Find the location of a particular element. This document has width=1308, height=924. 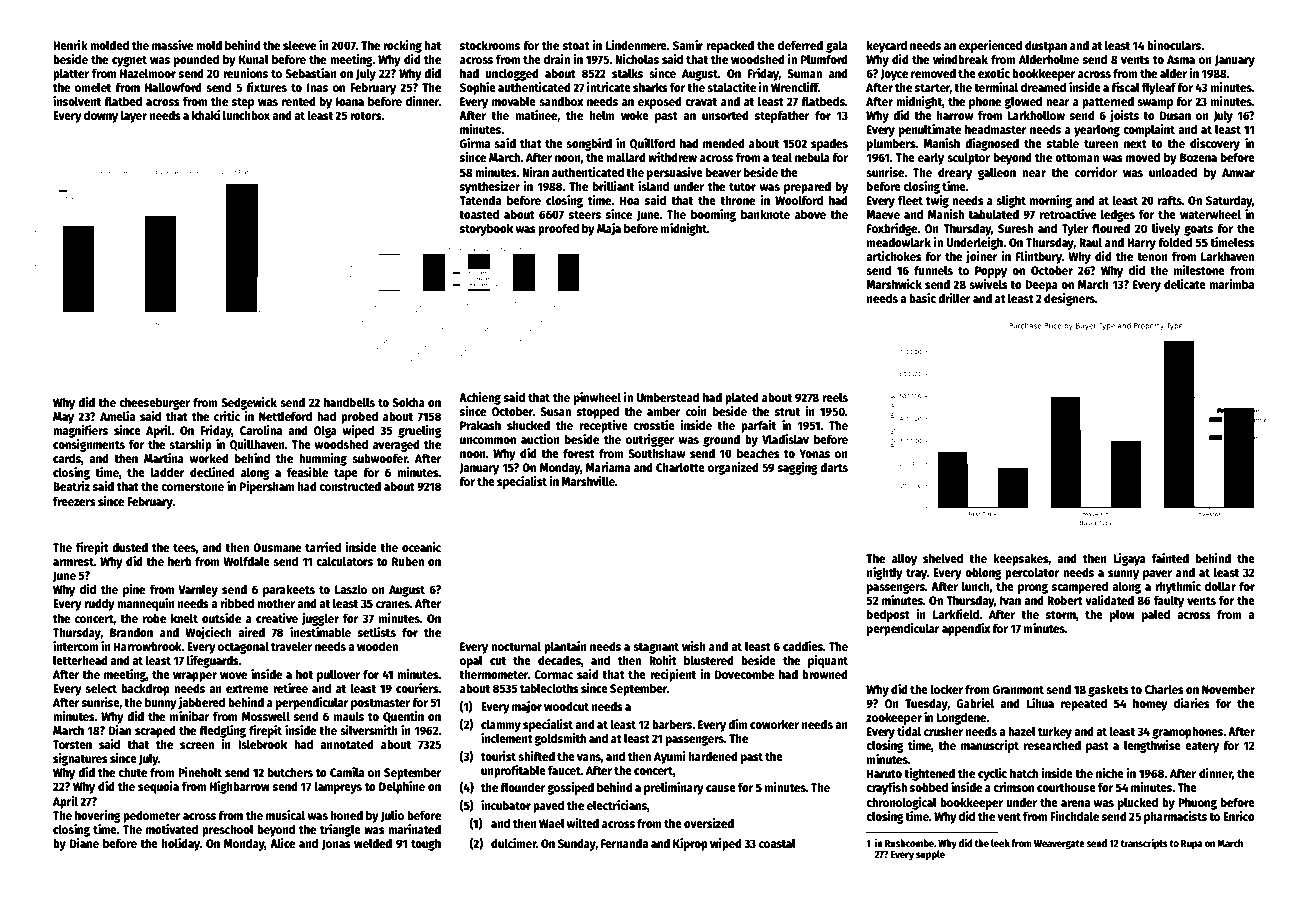

feasible is located at coordinates (307, 472).
